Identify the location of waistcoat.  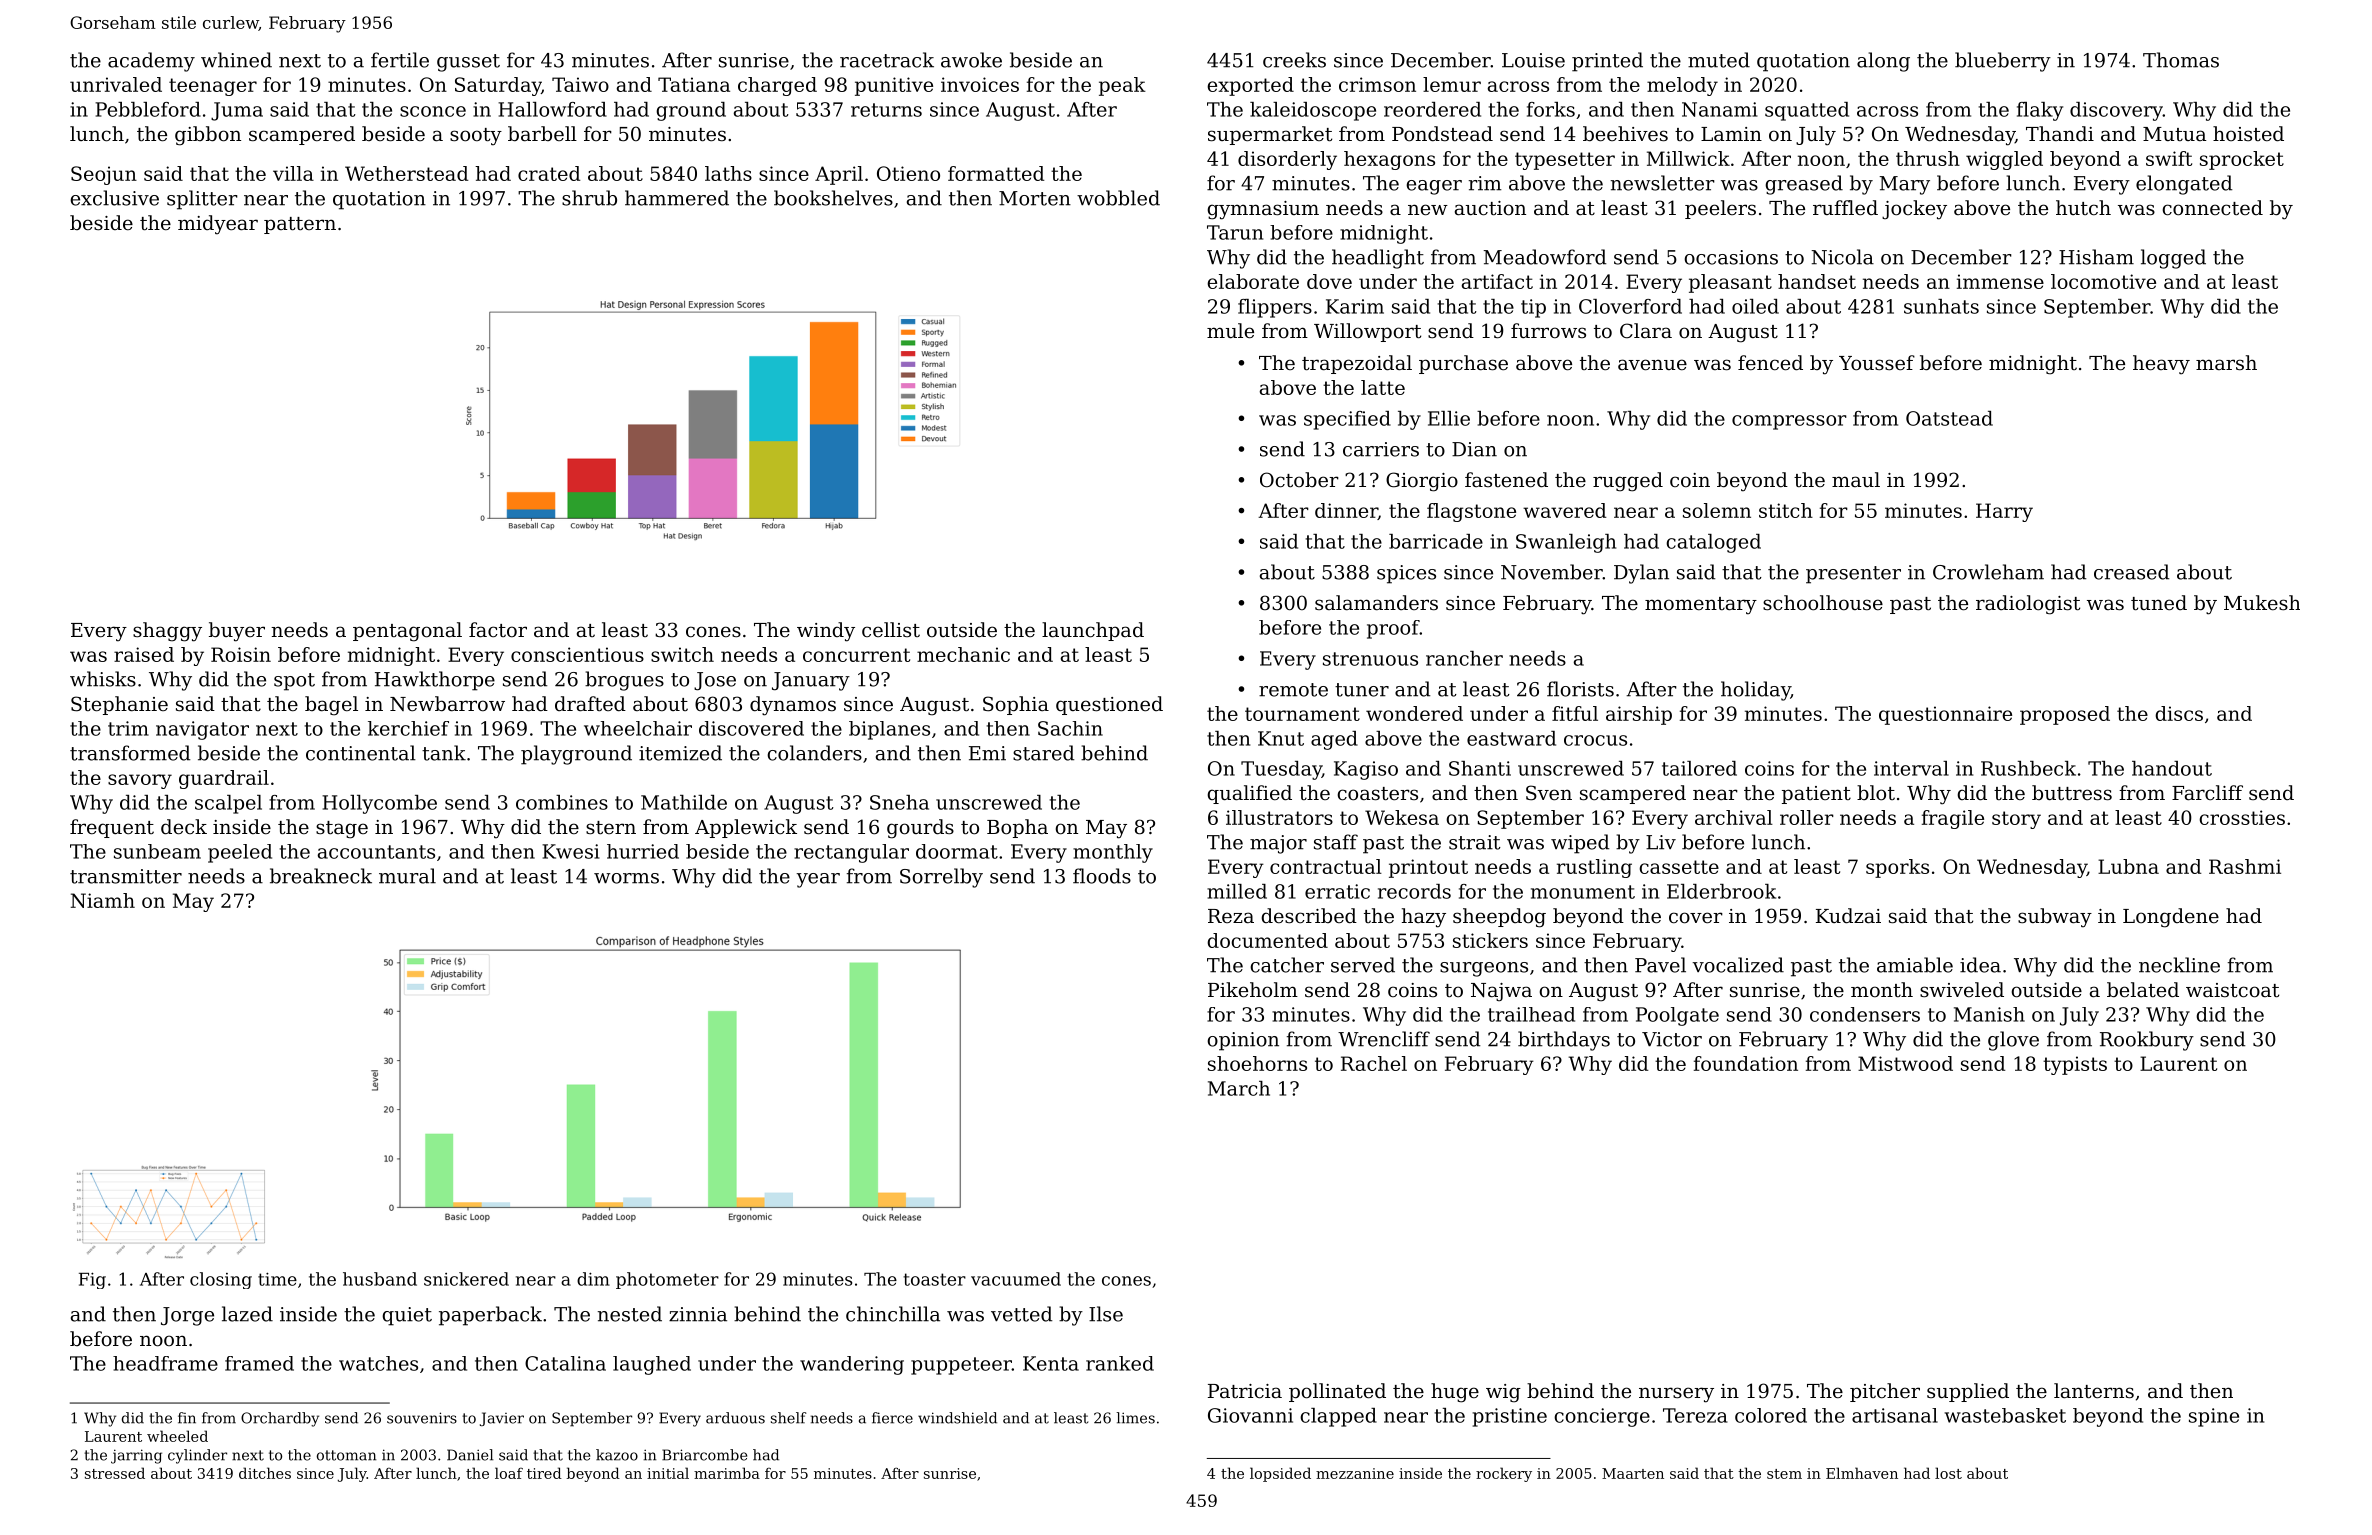
(2232, 990).
